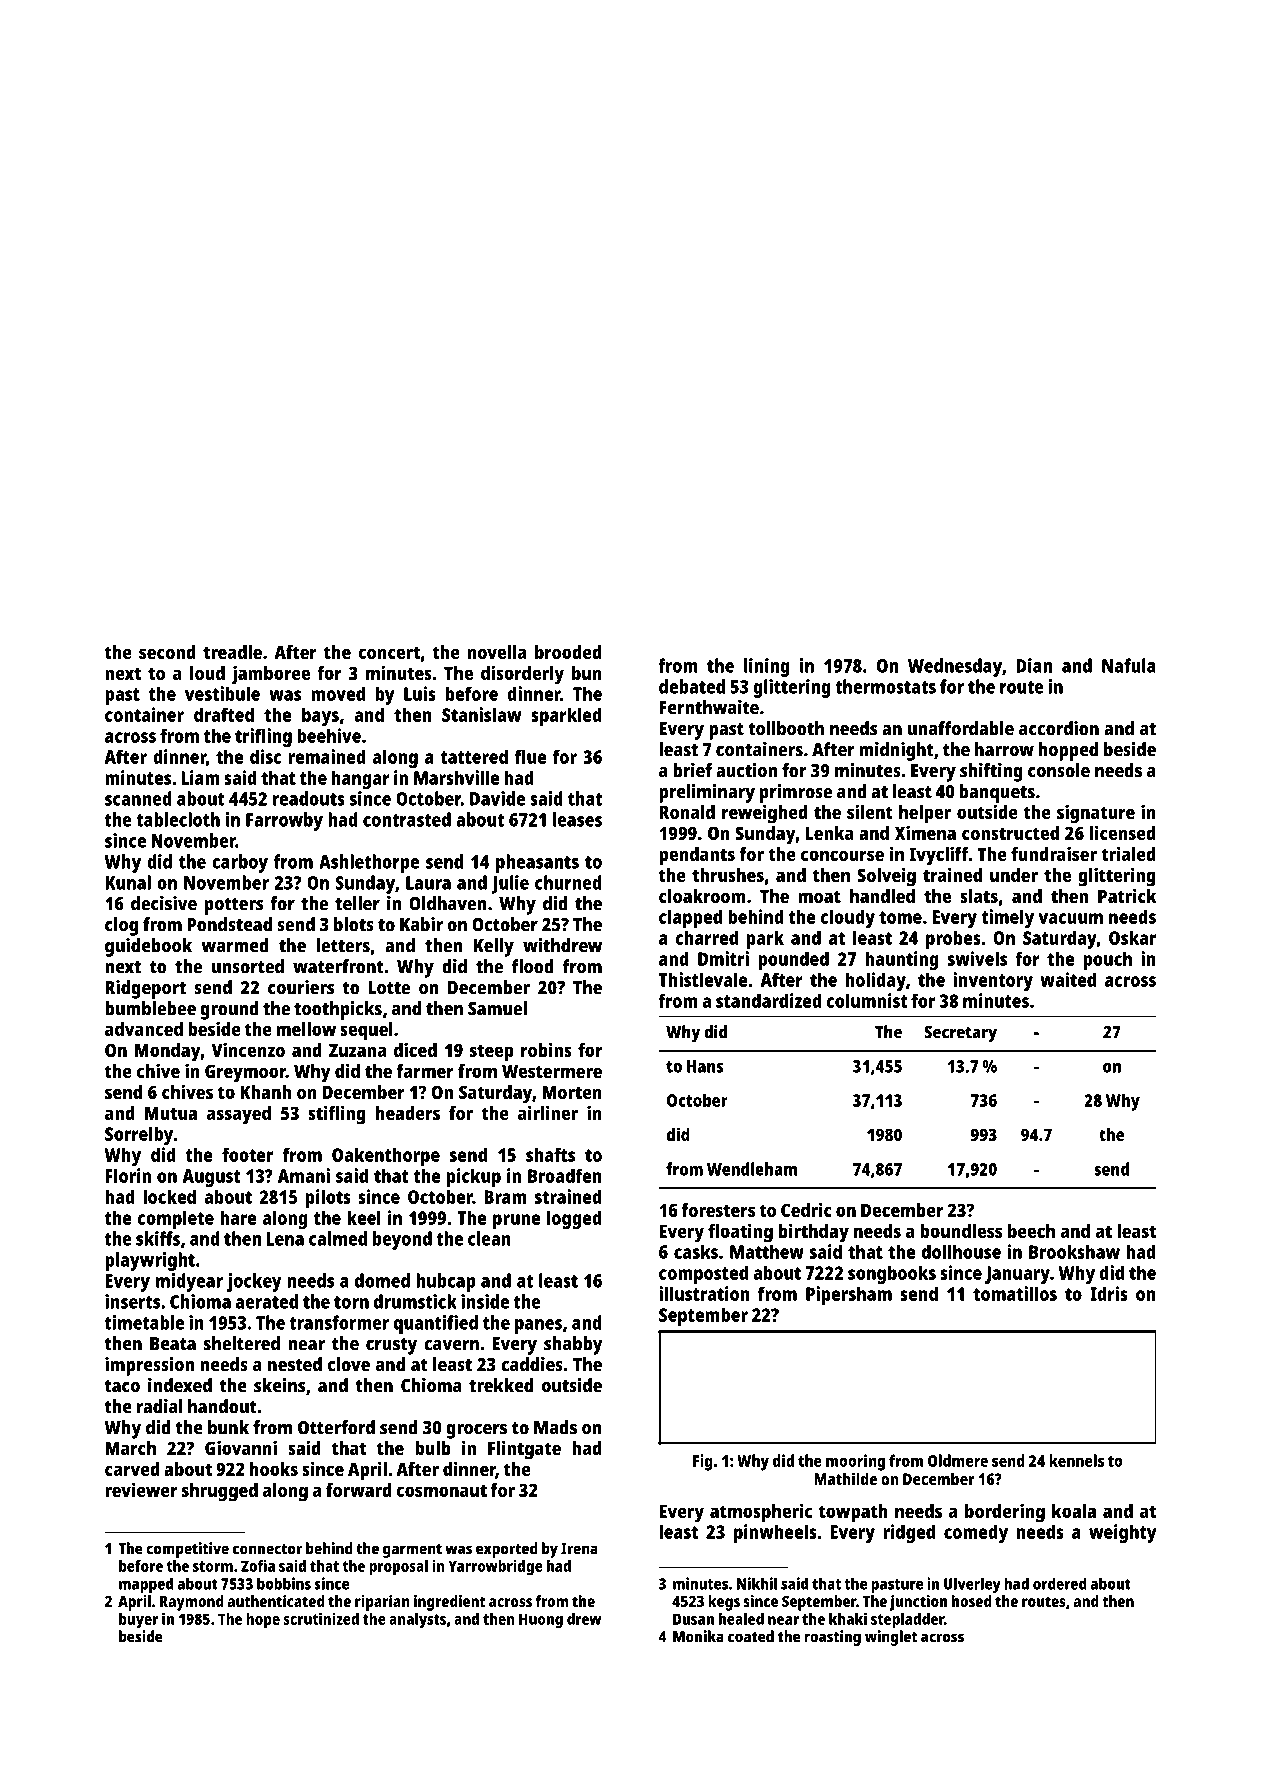 Image resolution: width=1261 pixels, height=1784 pixels. I want to click on tomatillos, so click(1015, 1293).
